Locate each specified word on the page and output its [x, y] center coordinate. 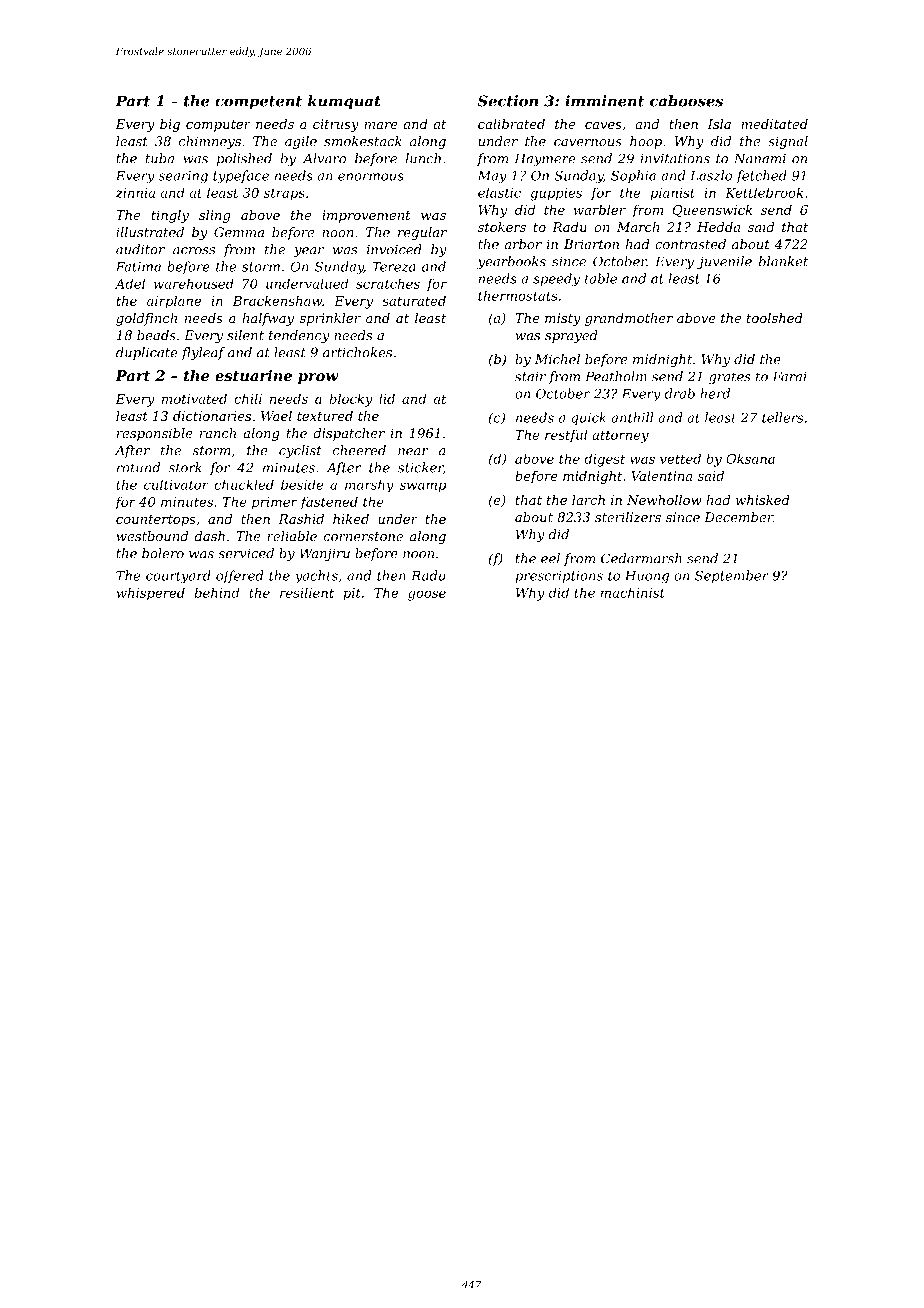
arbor [523, 244]
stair [530, 376]
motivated [194, 398]
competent [258, 103]
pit [352, 594]
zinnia [135, 193]
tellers [783, 417]
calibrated [511, 124]
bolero [163, 553]
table [601, 278]
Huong [647, 577]
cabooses [686, 101]
